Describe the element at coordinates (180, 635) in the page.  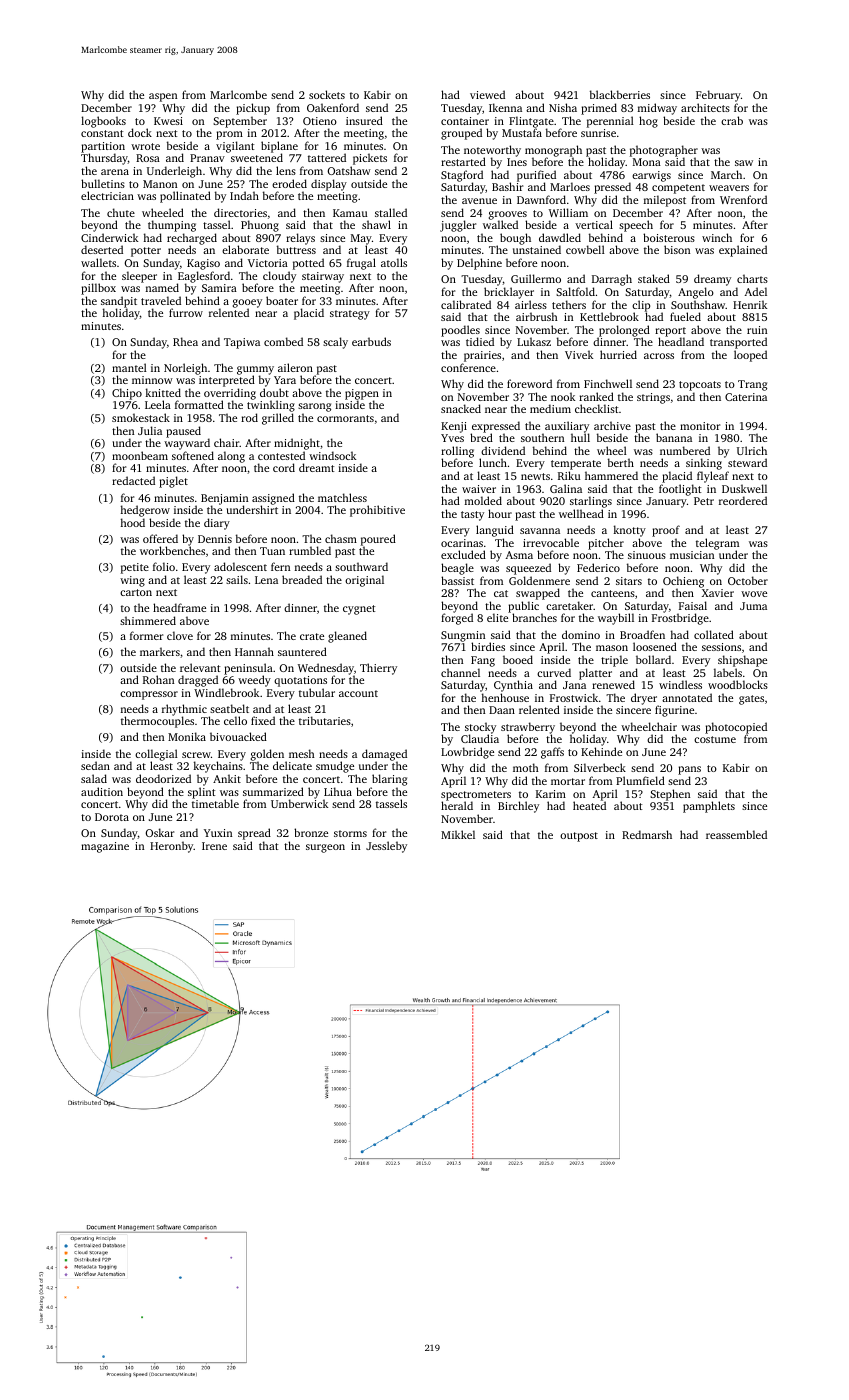
I see `clove` at that location.
